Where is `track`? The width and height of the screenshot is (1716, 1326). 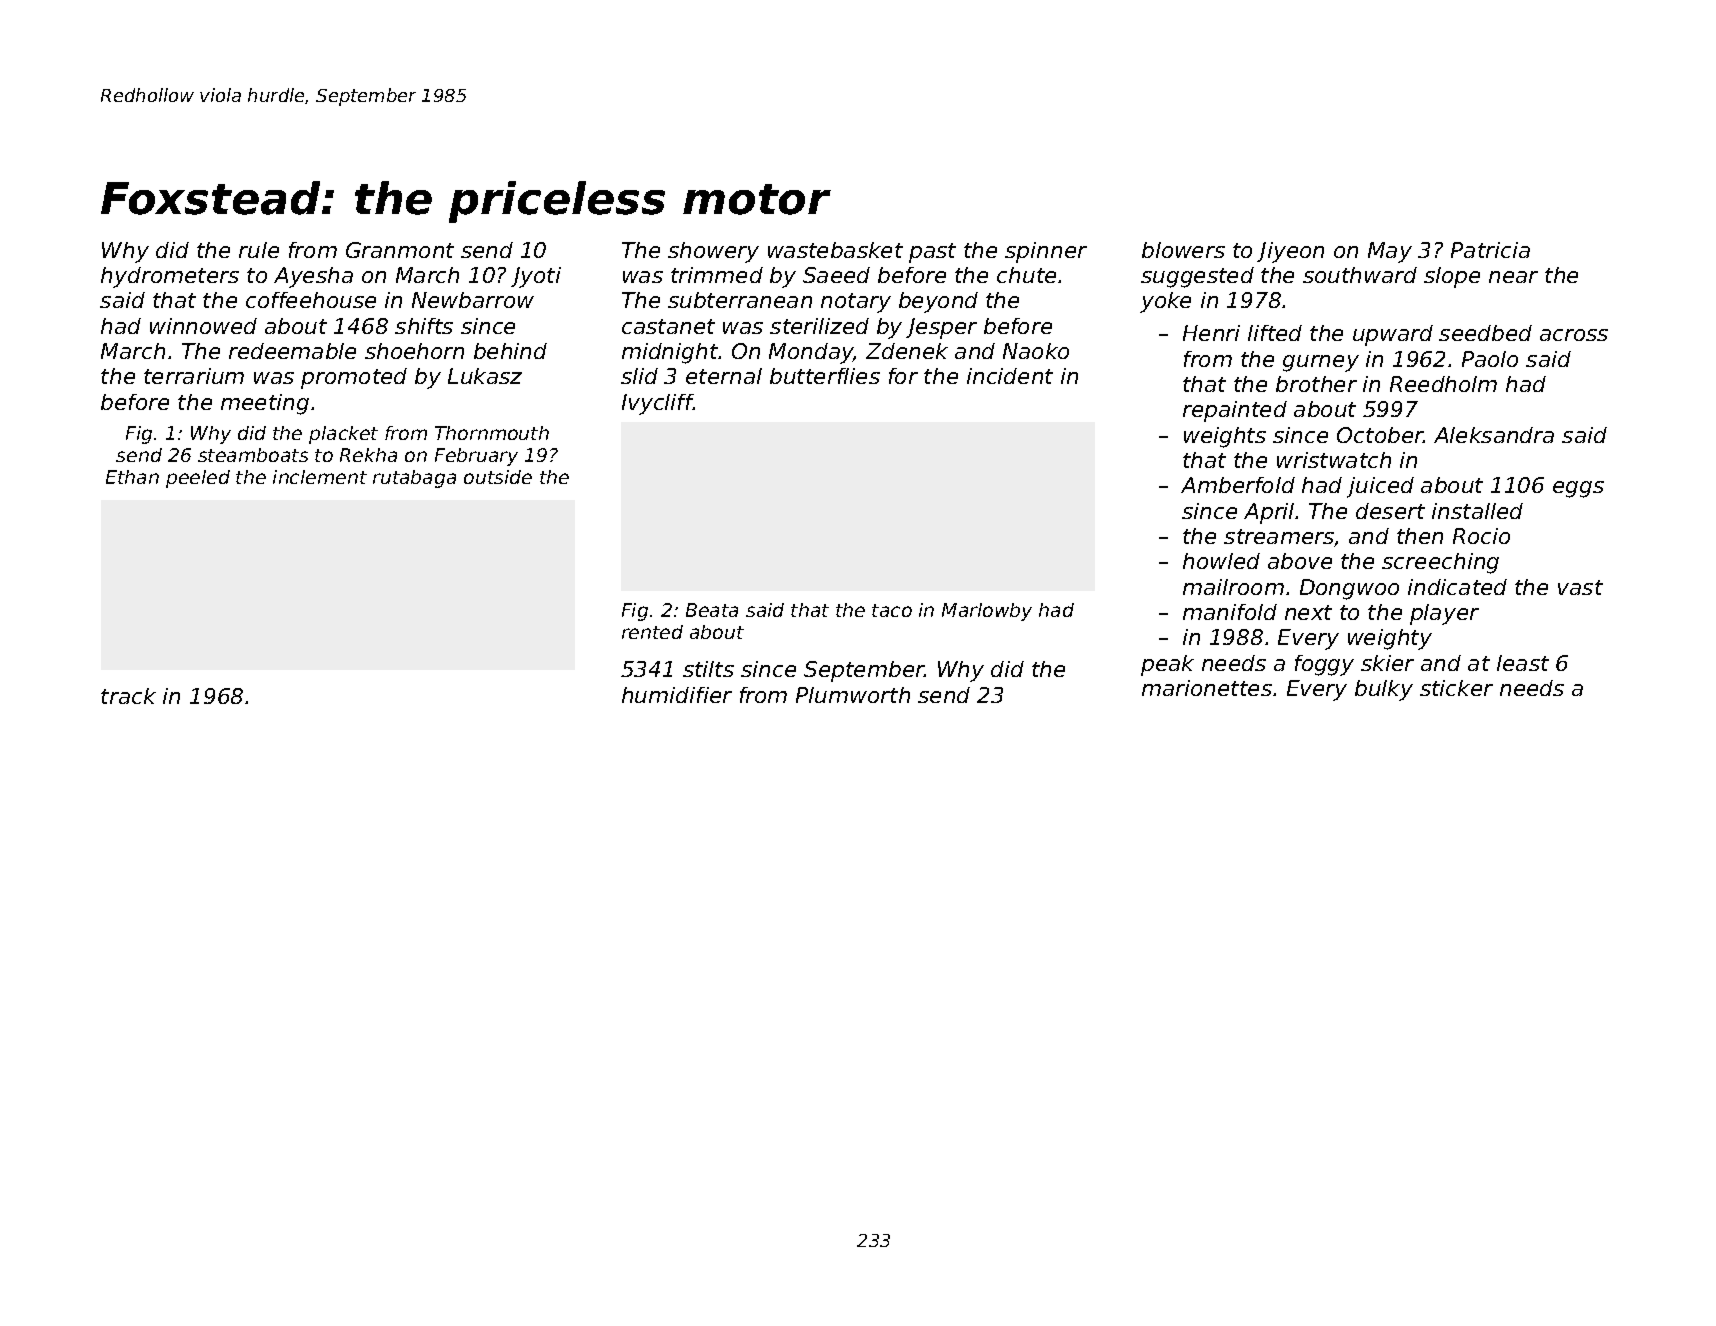 track is located at coordinates (128, 696).
